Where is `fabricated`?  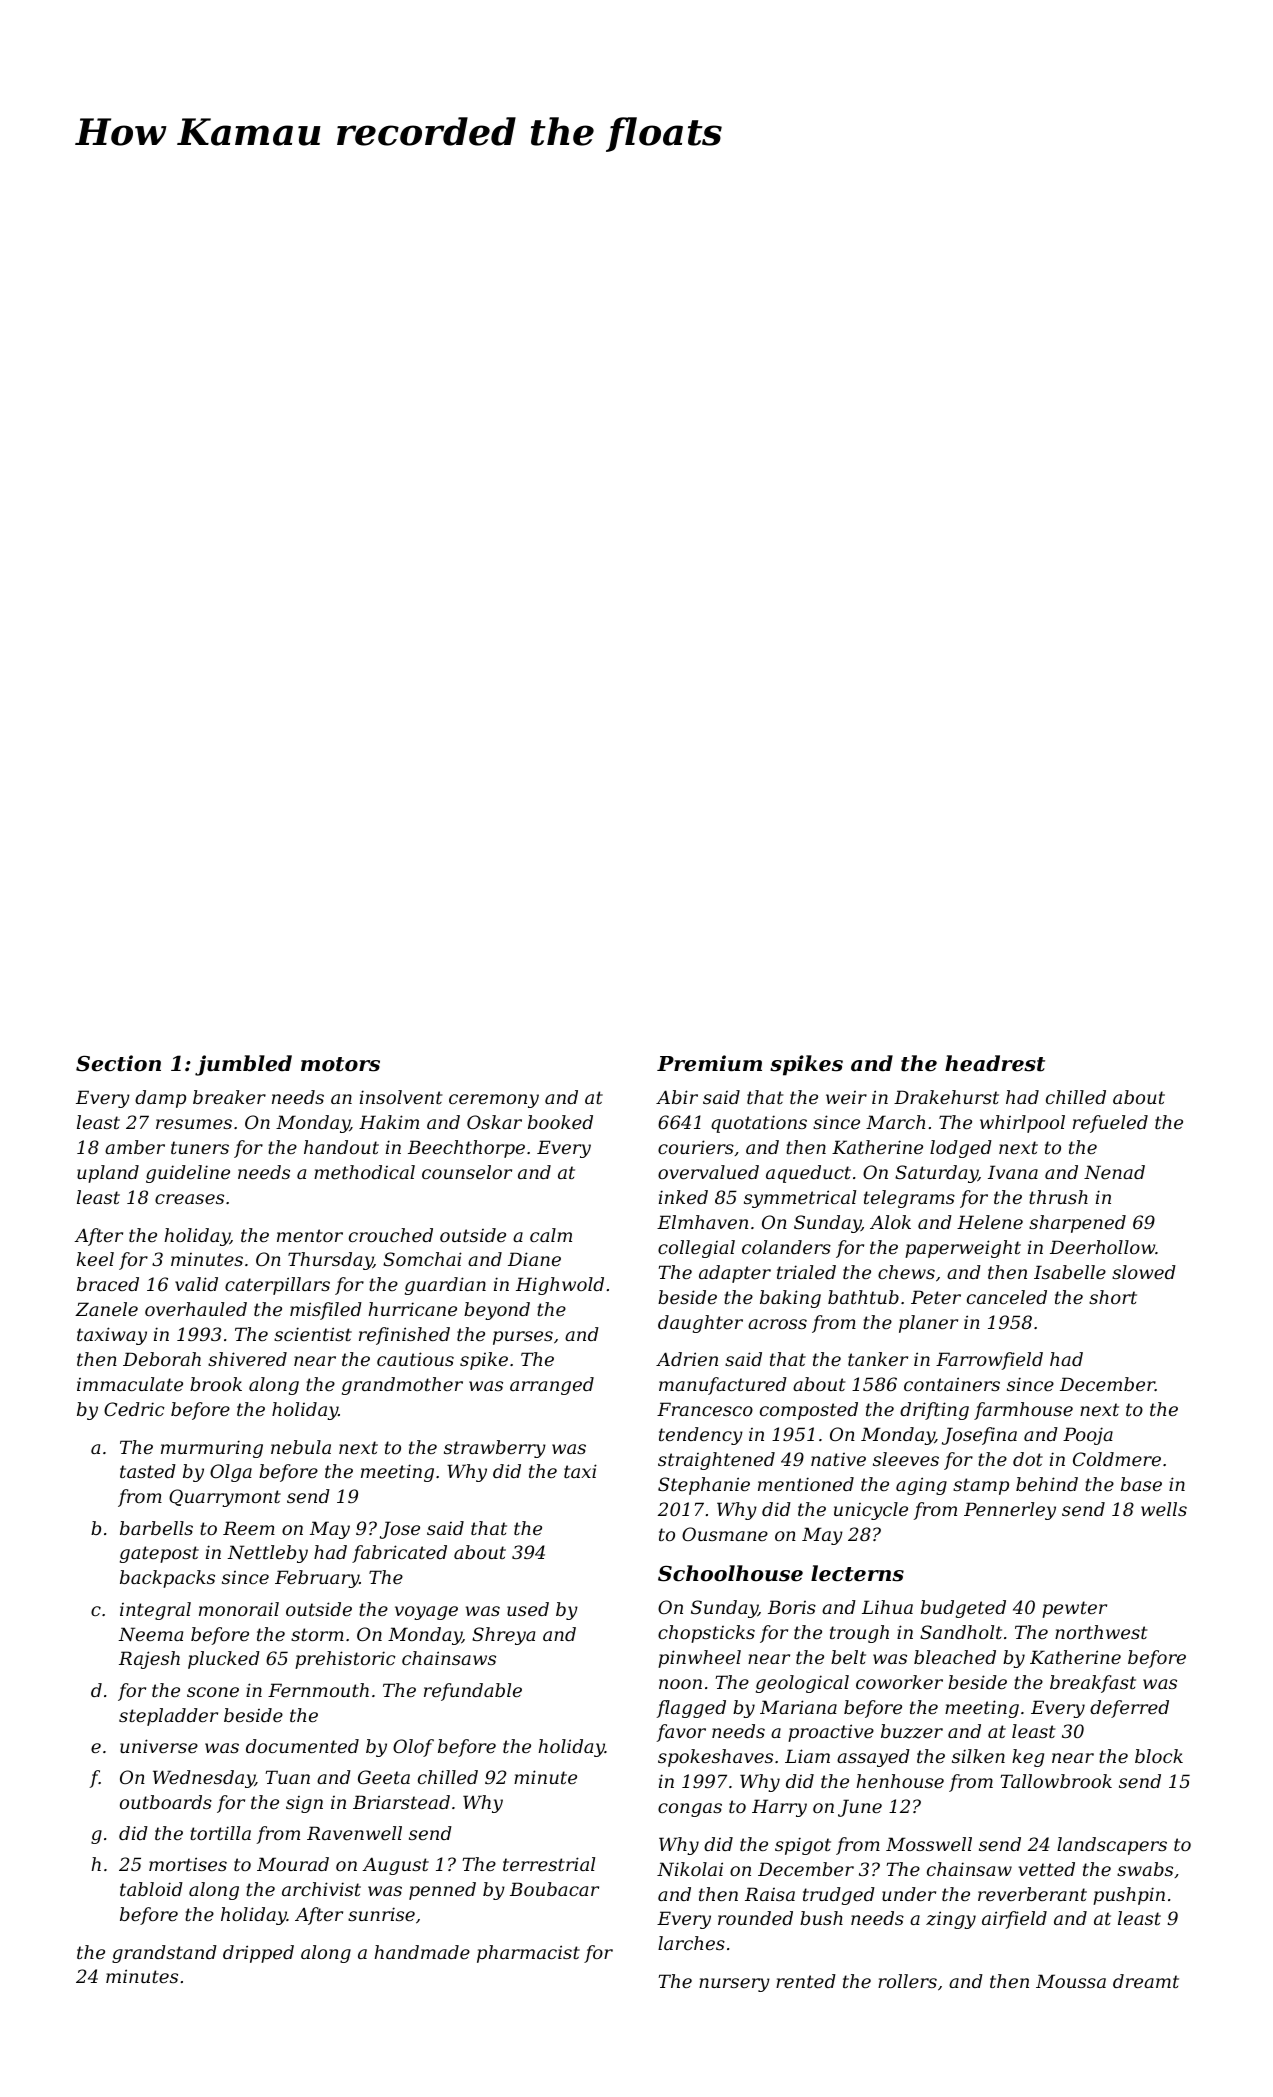 fabricated is located at coordinates (399, 1554).
